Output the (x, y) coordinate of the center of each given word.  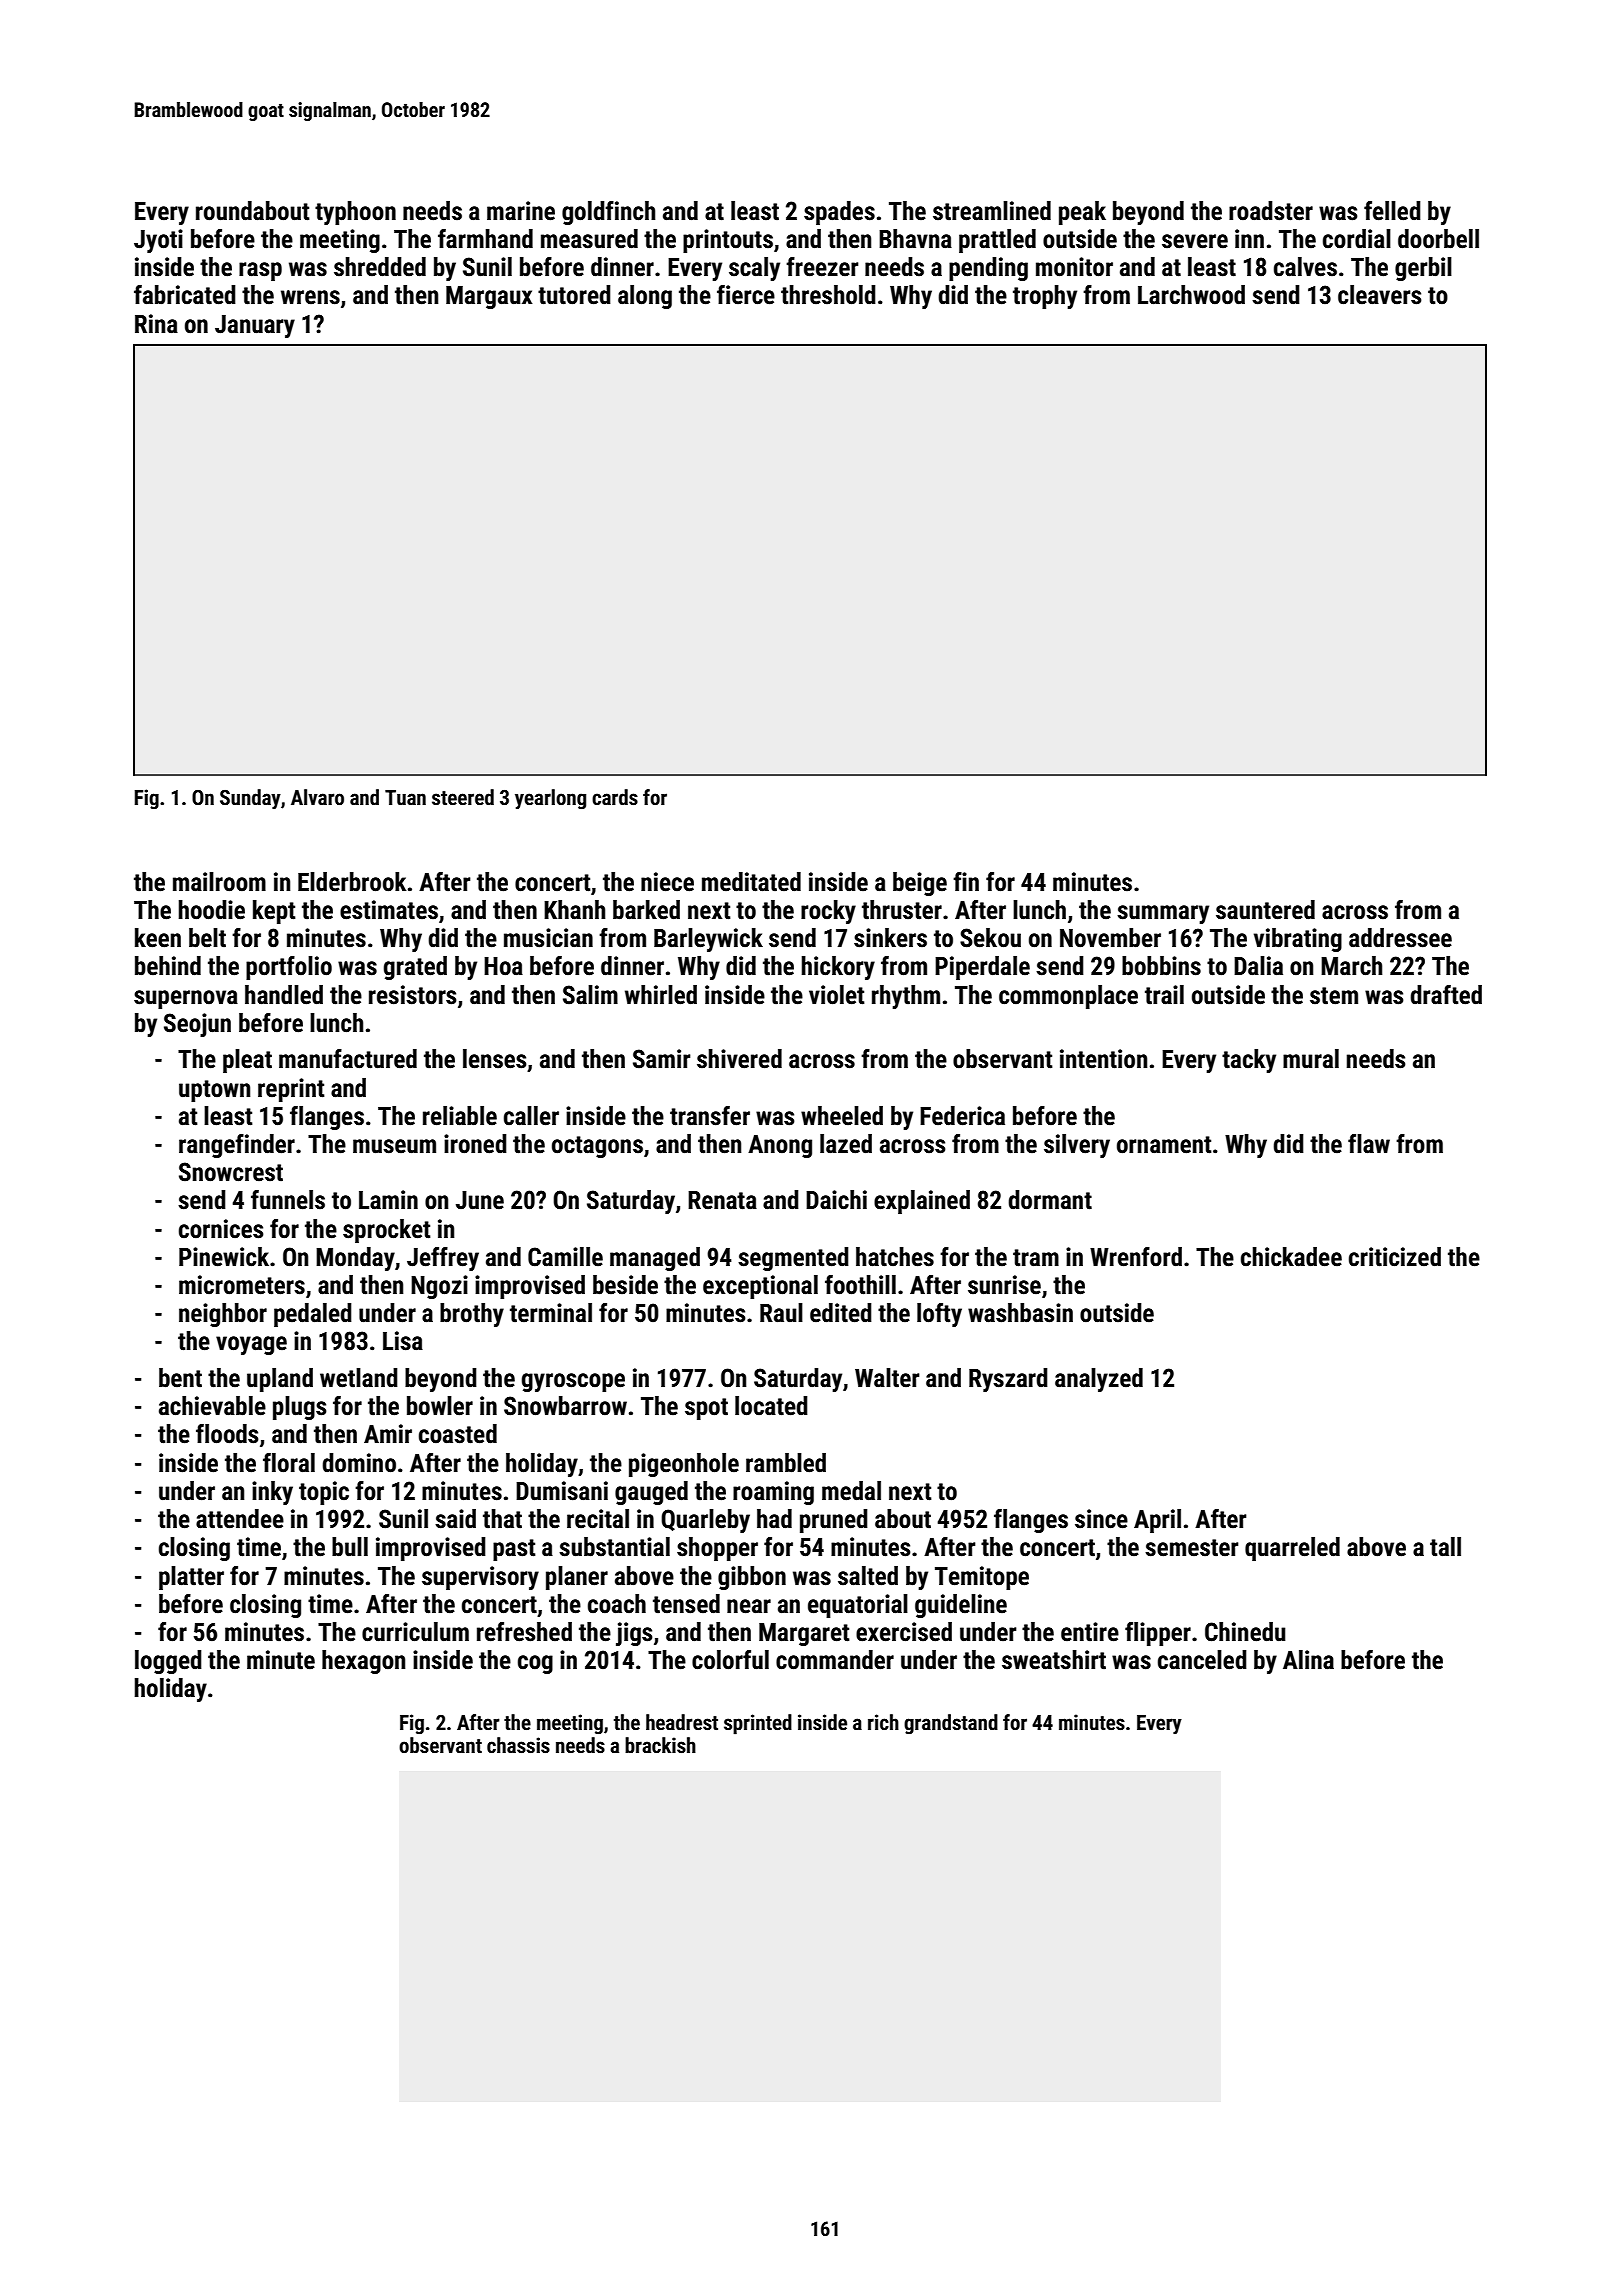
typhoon (355, 213)
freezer (822, 267)
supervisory (480, 1578)
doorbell (1438, 239)
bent (180, 1378)
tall (1445, 1547)
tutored (574, 295)
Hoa (503, 966)
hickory (838, 968)
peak (1082, 213)
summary (1163, 914)
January (255, 326)
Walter (887, 1378)
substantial (614, 1547)
